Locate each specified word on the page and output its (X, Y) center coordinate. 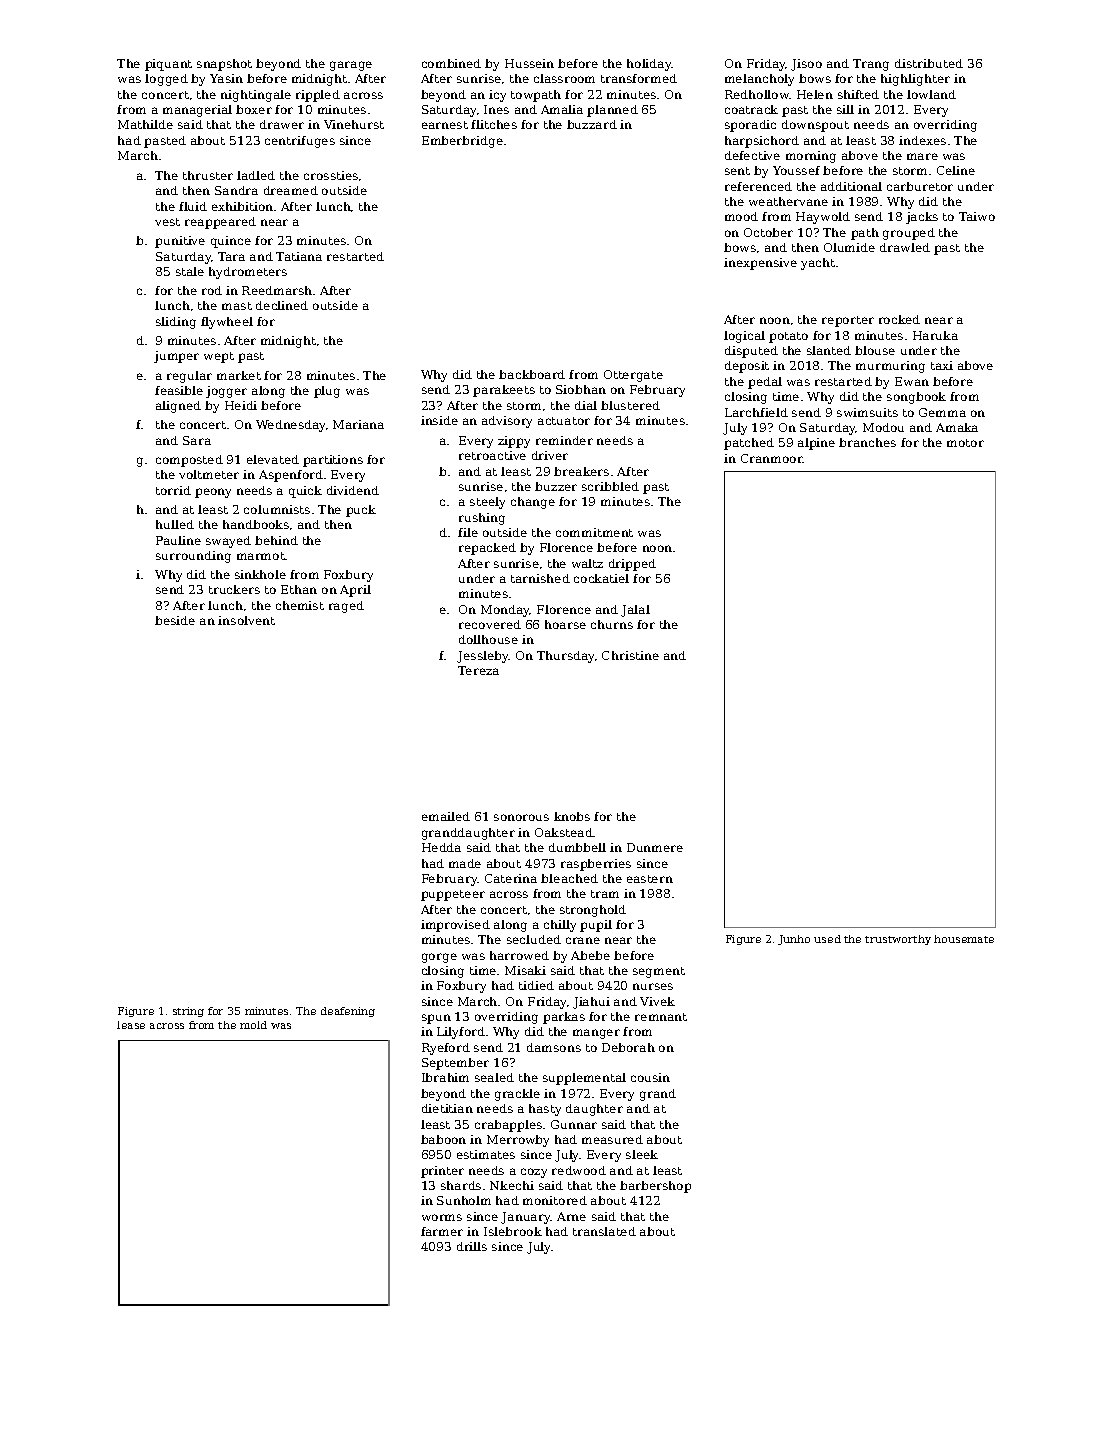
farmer (442, 1231)
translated (604, 1231)
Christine (630, 655)
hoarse (565, 624)
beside (175, 620)
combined (451, 63)
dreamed (291, 190)
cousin (650, 1077)
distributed (929, 63)
